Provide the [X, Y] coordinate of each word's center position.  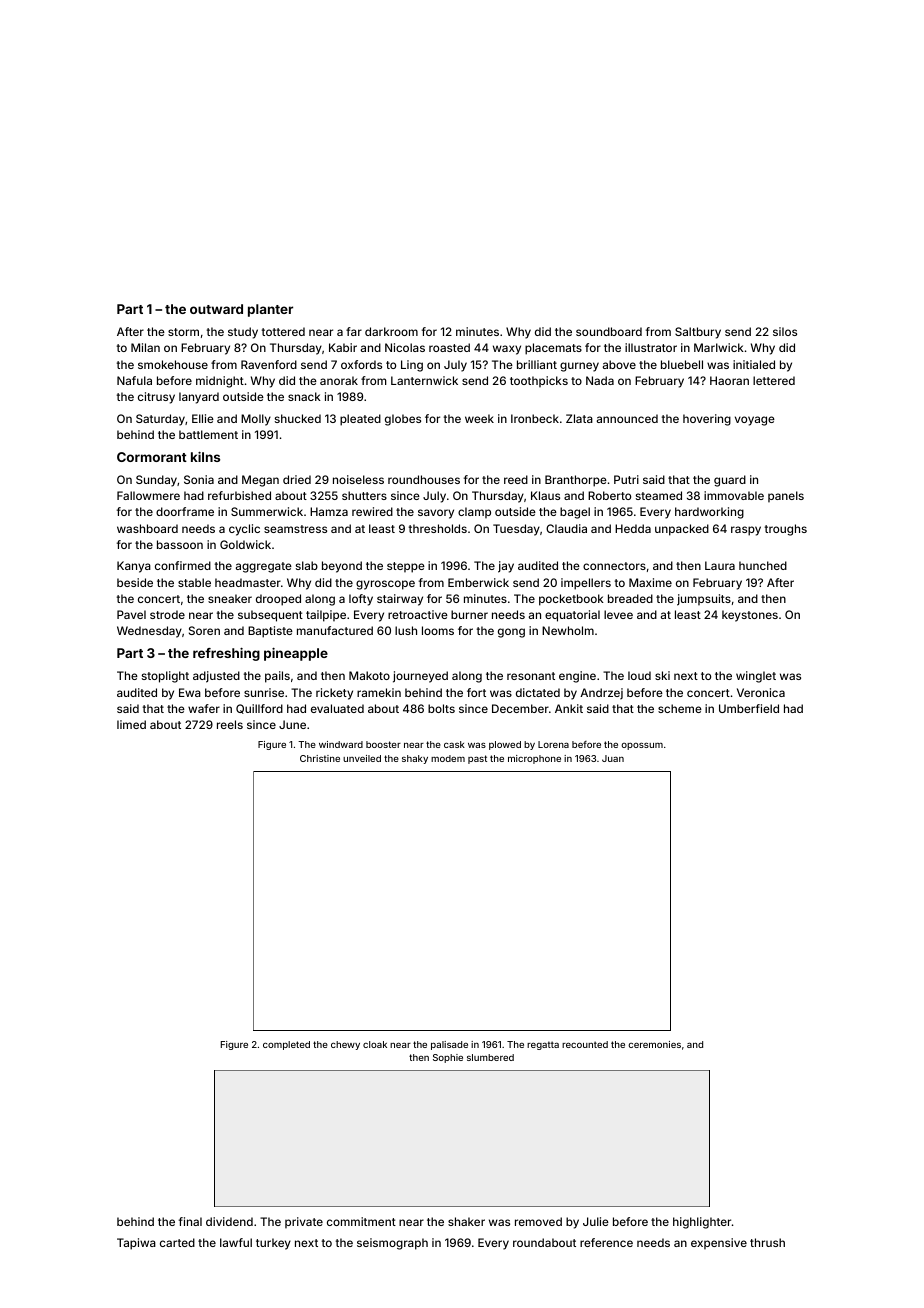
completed [286, 1045]
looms [438, 630]
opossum [642, 746]
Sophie [448, 1058]
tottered [283, 331]
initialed [754, 364]
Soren [204, 630]
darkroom [391, 331]
